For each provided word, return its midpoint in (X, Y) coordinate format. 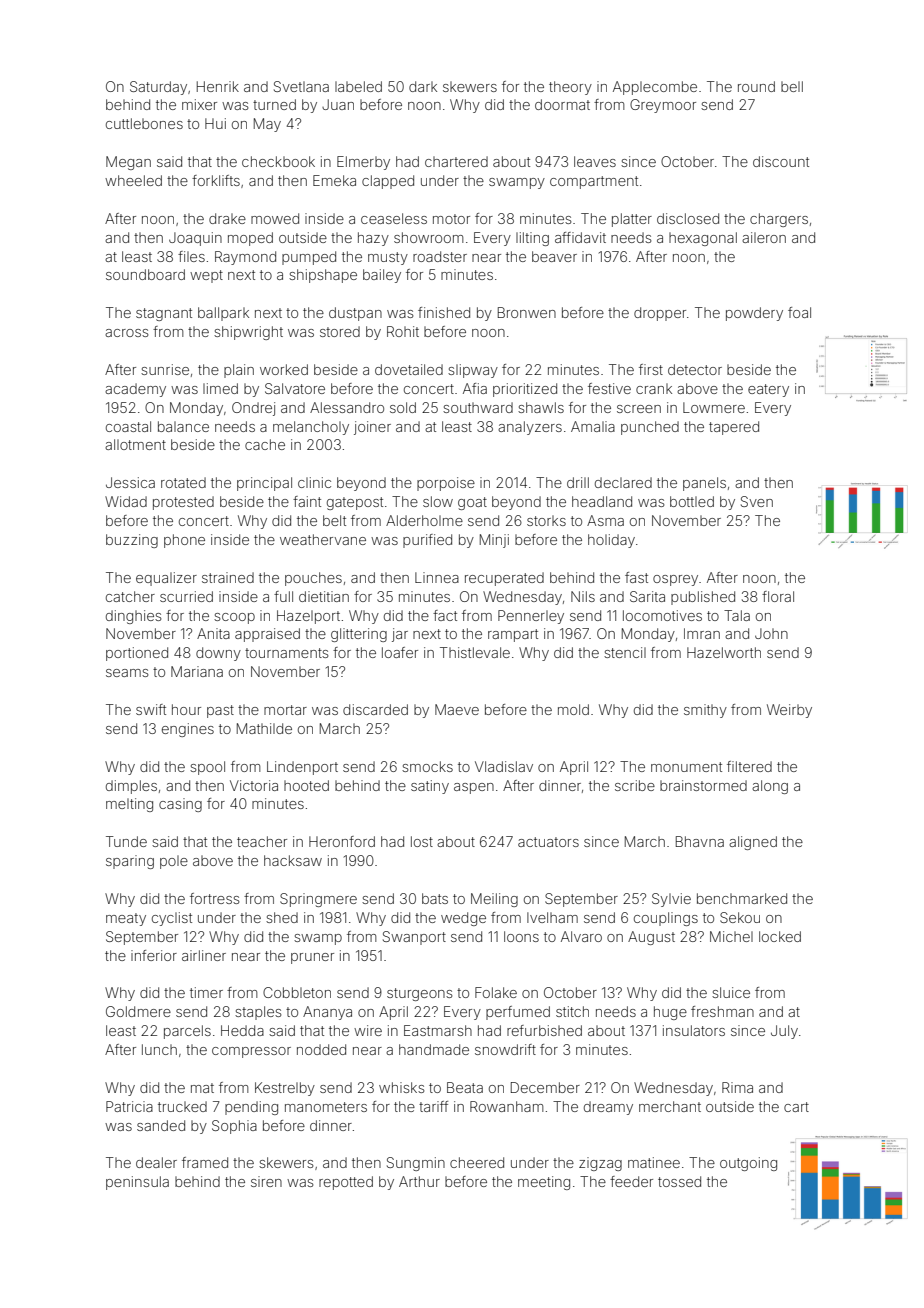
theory (570, 88)
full (283, 596)
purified (427, 541)
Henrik (218, 86)
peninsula (137, 1183)
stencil (625, 652)
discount (781, 161)
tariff (433, 1106)
